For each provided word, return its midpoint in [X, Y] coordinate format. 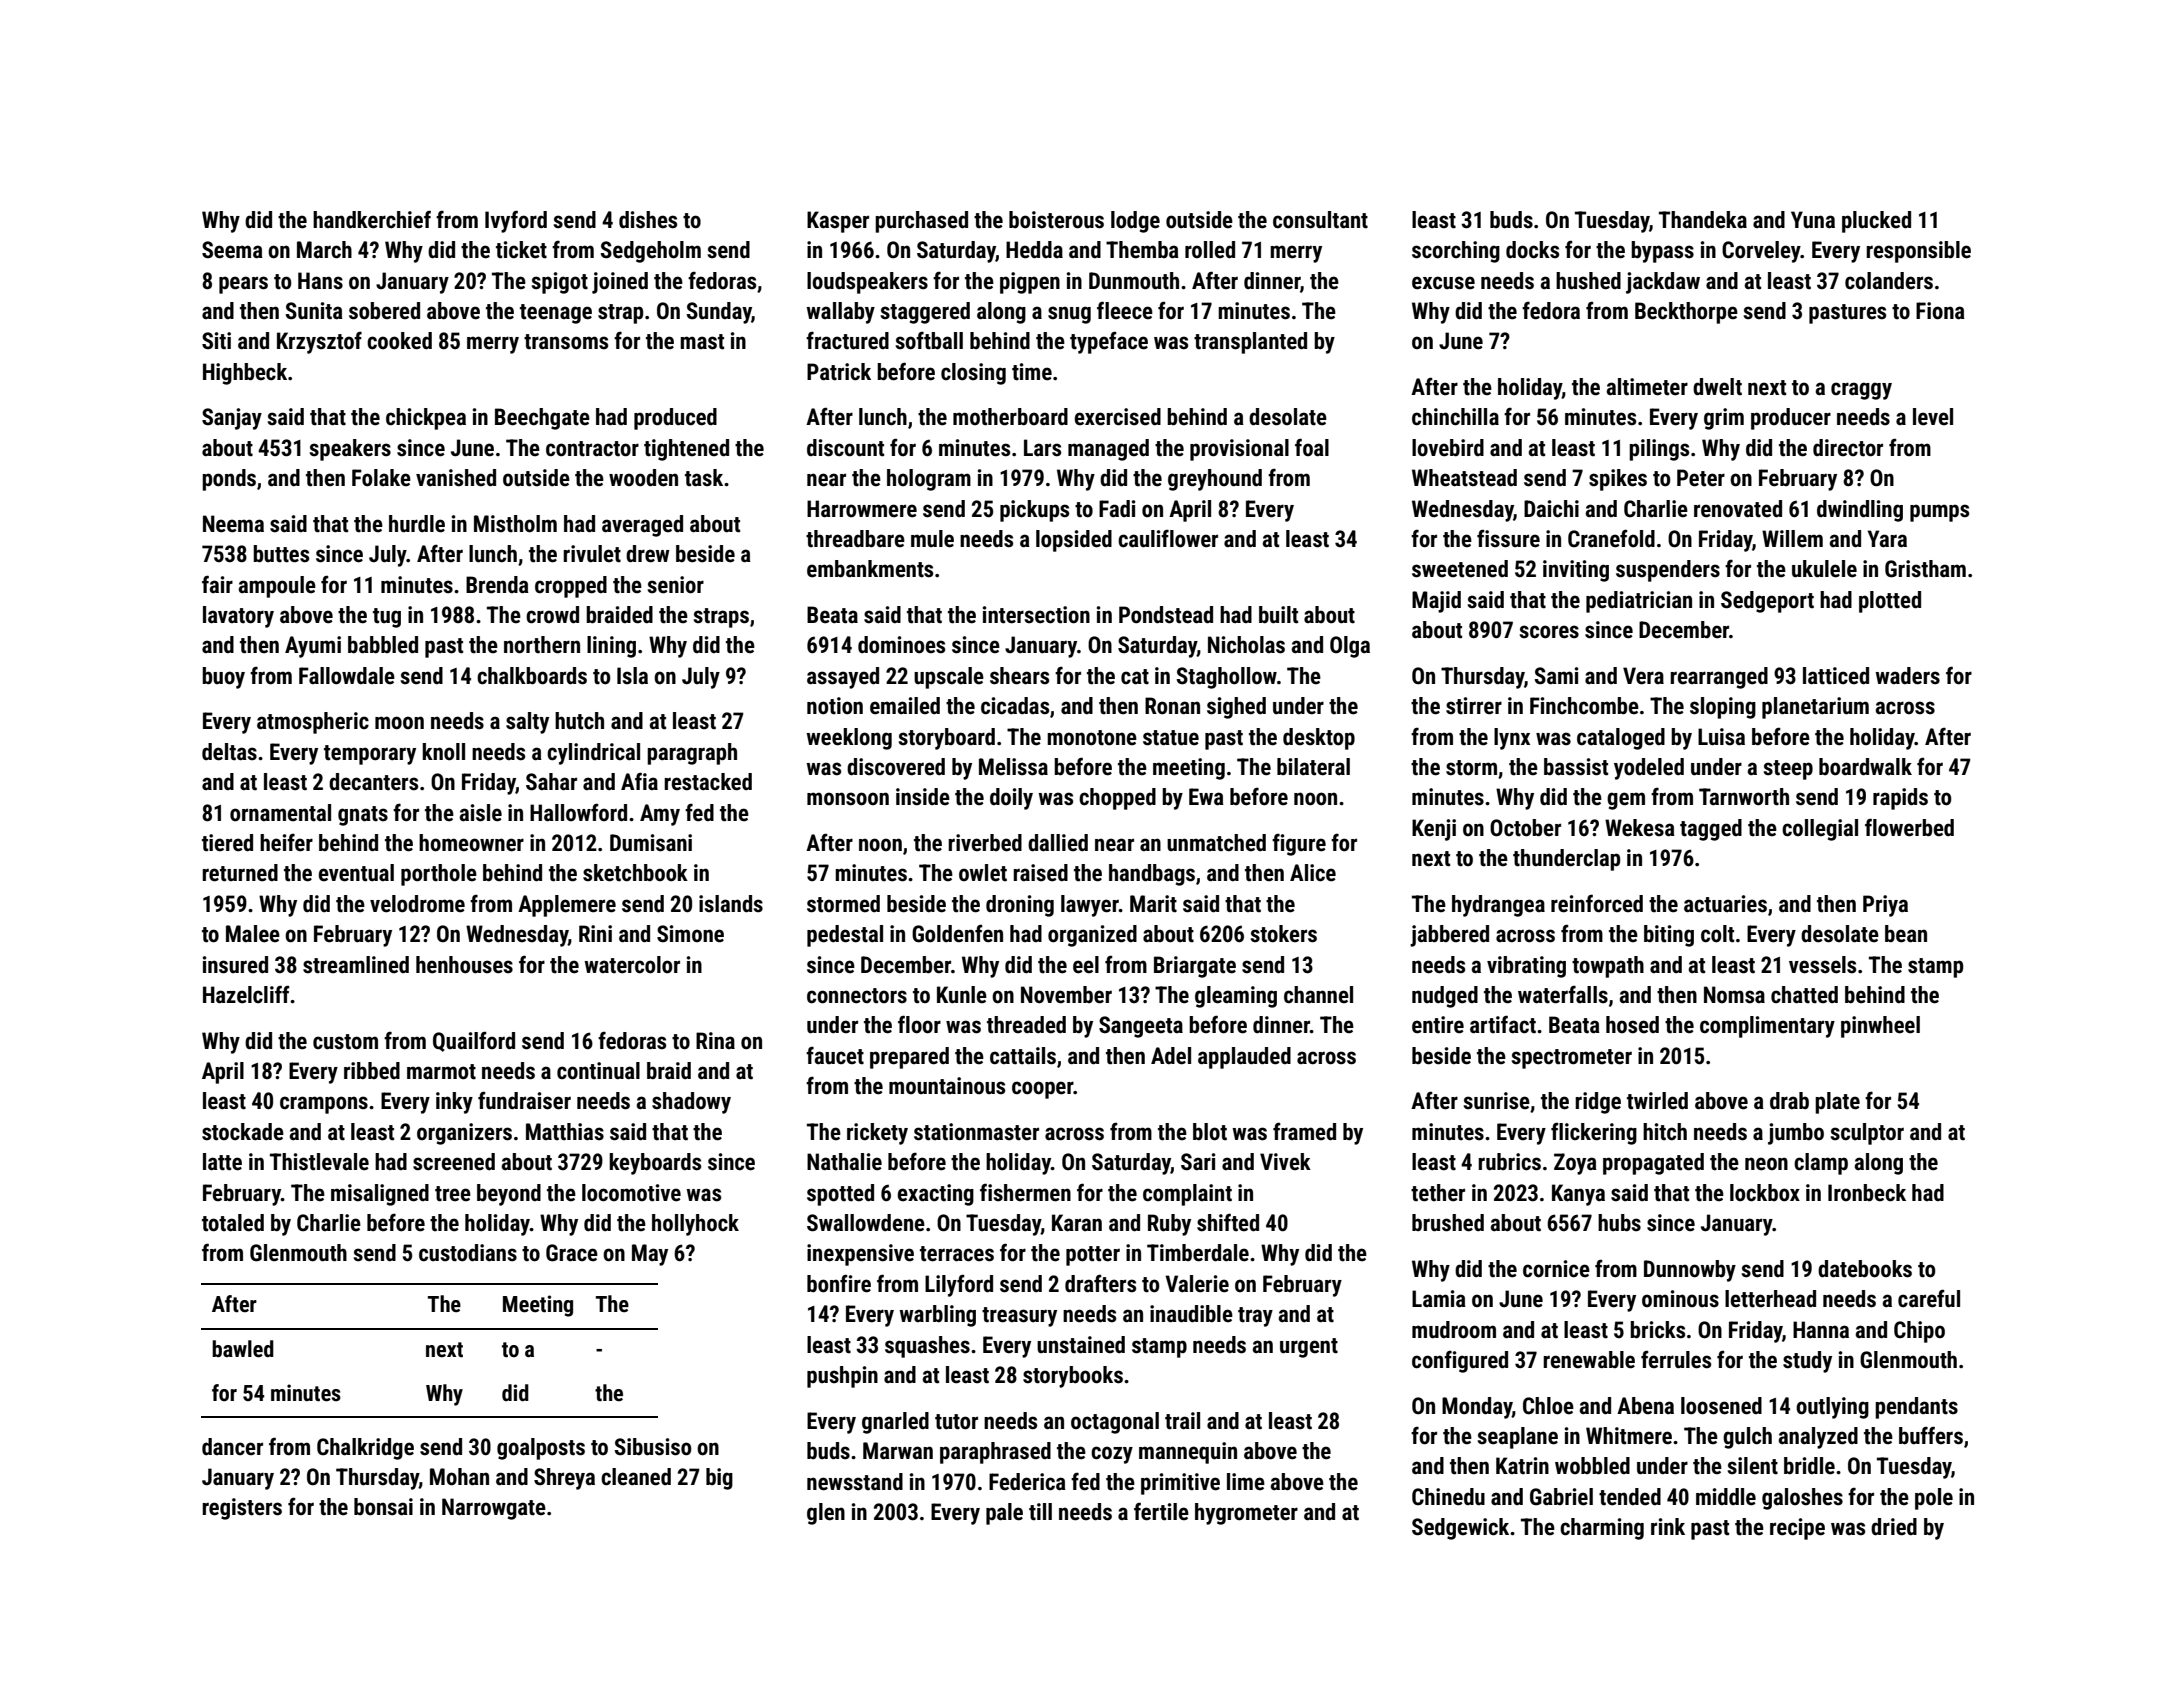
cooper [1043, 1090]
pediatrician [1639, 602]
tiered [227, 843]
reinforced [1597, 903]
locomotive [631, 1193]
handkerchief [372, 219]
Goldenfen [957, 933]
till [1040, 1512]
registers [242, 1509]
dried [1894, 1527]
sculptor [1867, 1134]
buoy [223, 678]
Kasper [838, 222]
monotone [1092, 738]
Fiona [1940, 311]
